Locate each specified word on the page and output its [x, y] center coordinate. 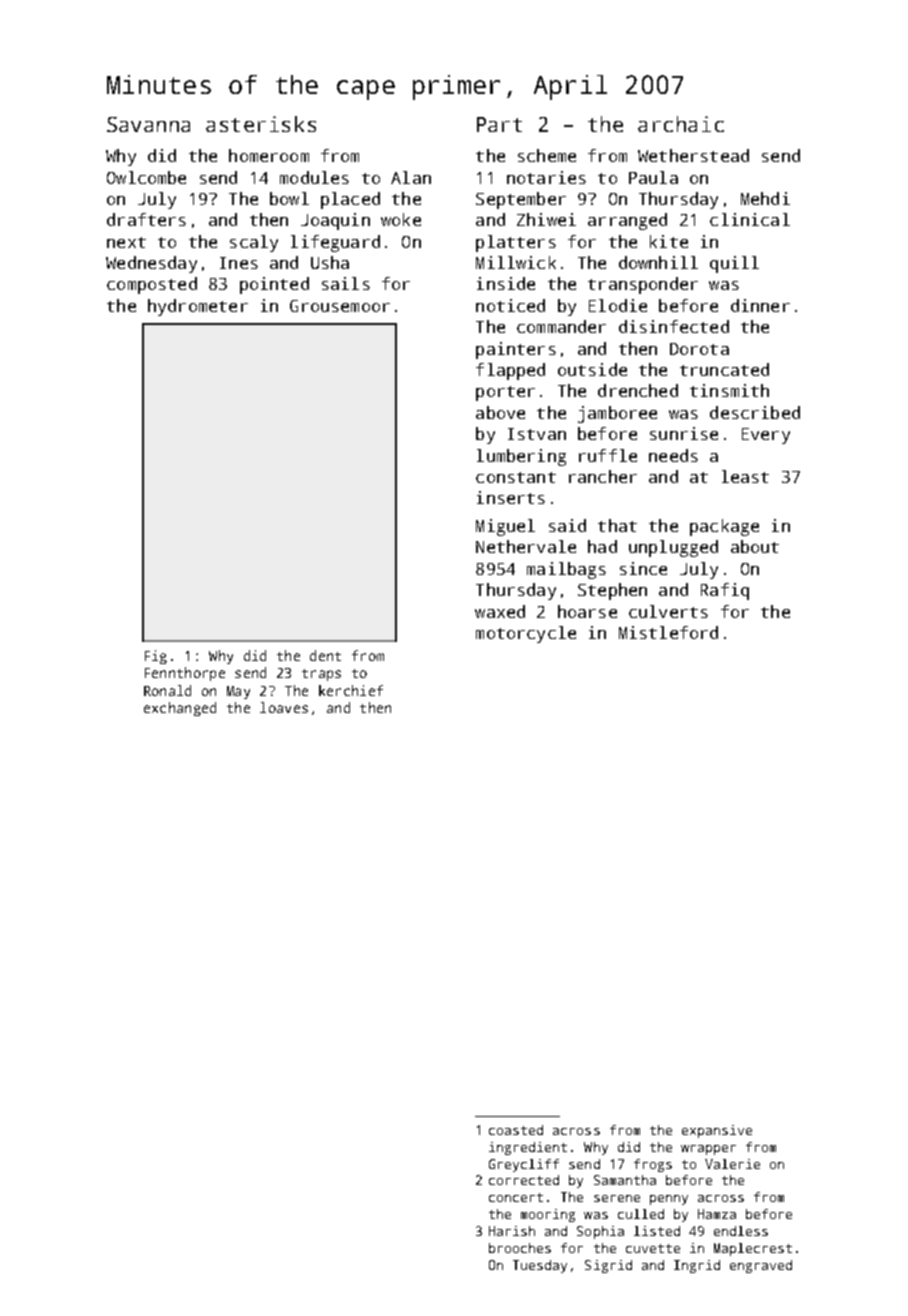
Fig [156, 657]
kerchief [351, 690]
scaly [254, 243]
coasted [516, 1130]
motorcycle [526, 634]
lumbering [521, 457]
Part [499, 124]
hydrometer [198, 307]
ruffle [608, 455]
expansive [717, 1131]
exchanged [180, 709]
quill [734, 264]
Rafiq [725, 591]
